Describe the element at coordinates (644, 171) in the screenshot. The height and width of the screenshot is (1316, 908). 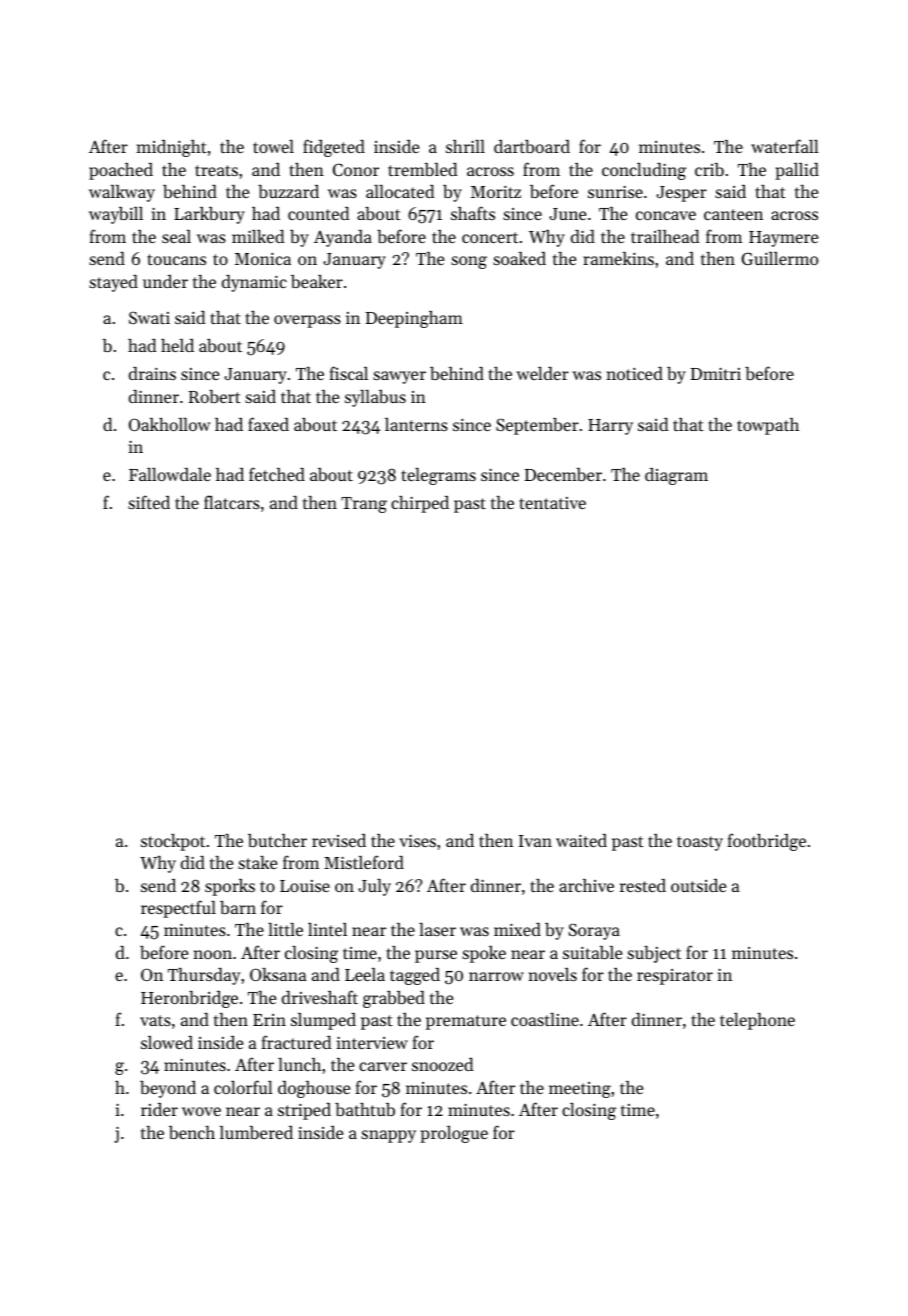
I see `concluding` at that location.
